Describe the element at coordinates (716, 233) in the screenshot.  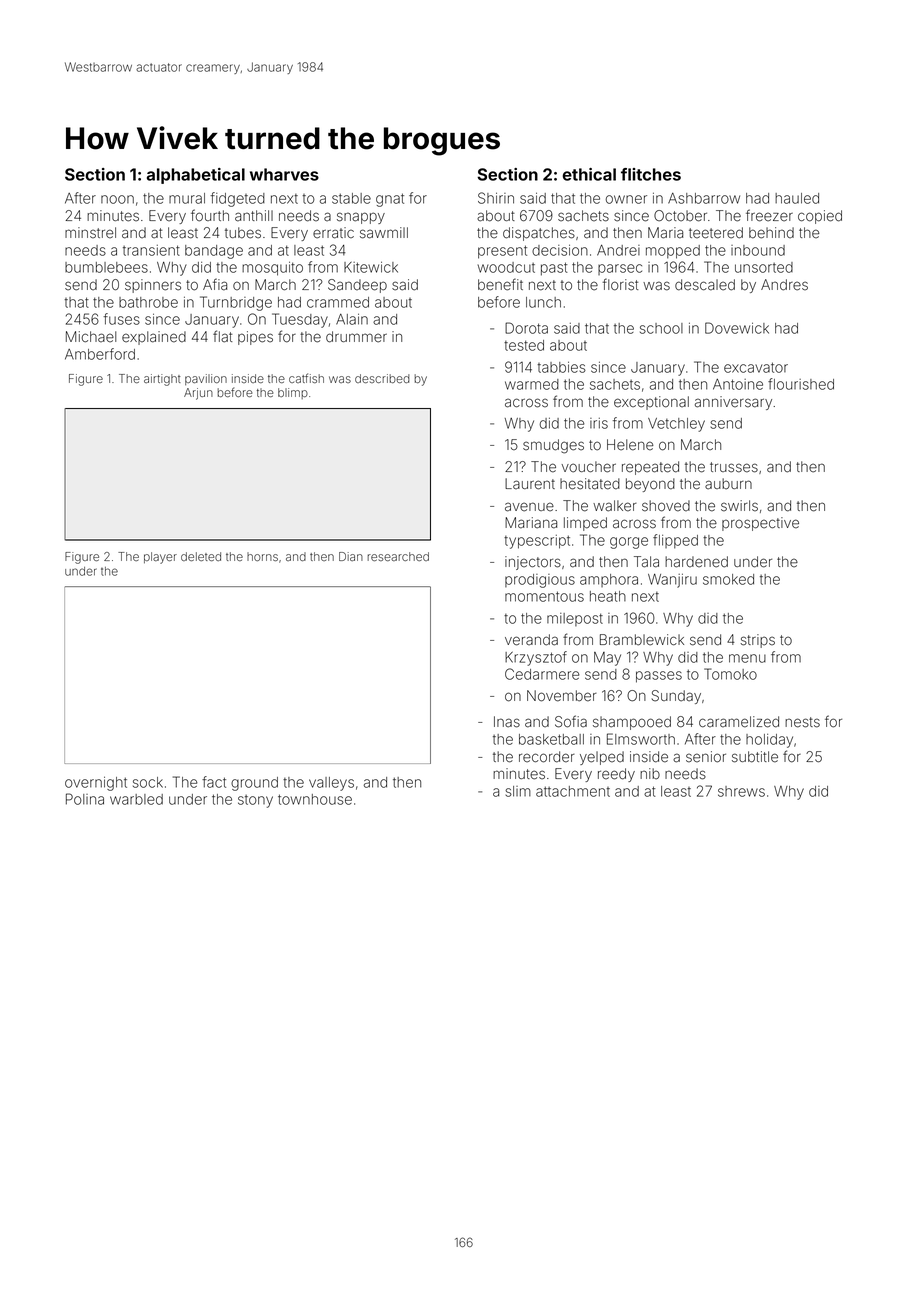
I see `teetered` at that location.
